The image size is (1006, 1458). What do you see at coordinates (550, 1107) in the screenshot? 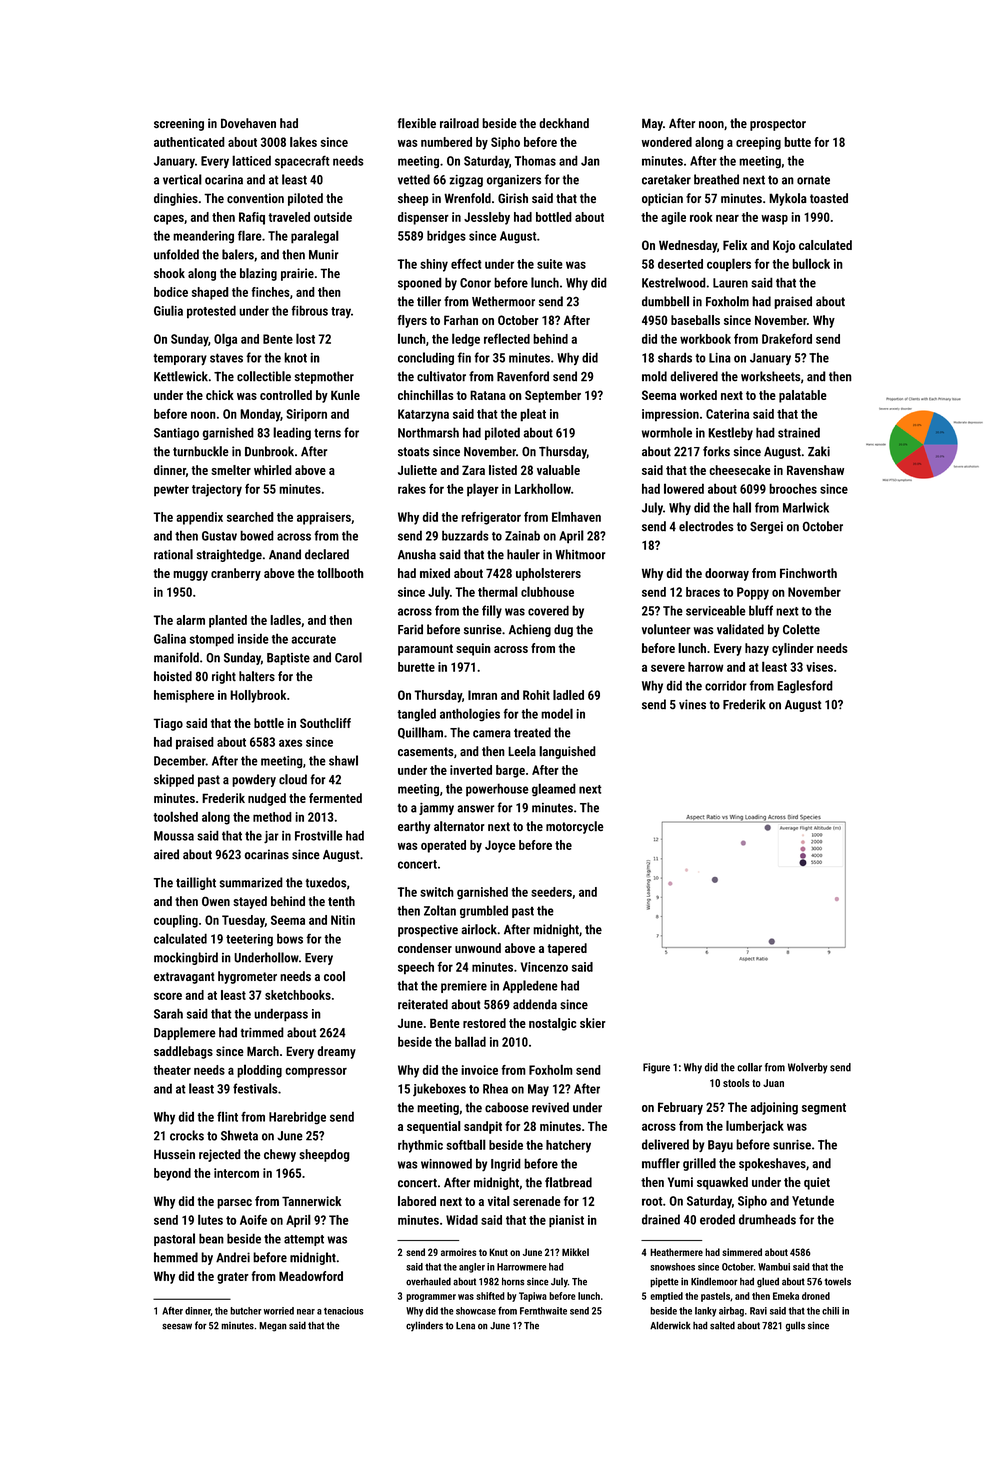
I see `revived` at bounding box center [550, 1107].
